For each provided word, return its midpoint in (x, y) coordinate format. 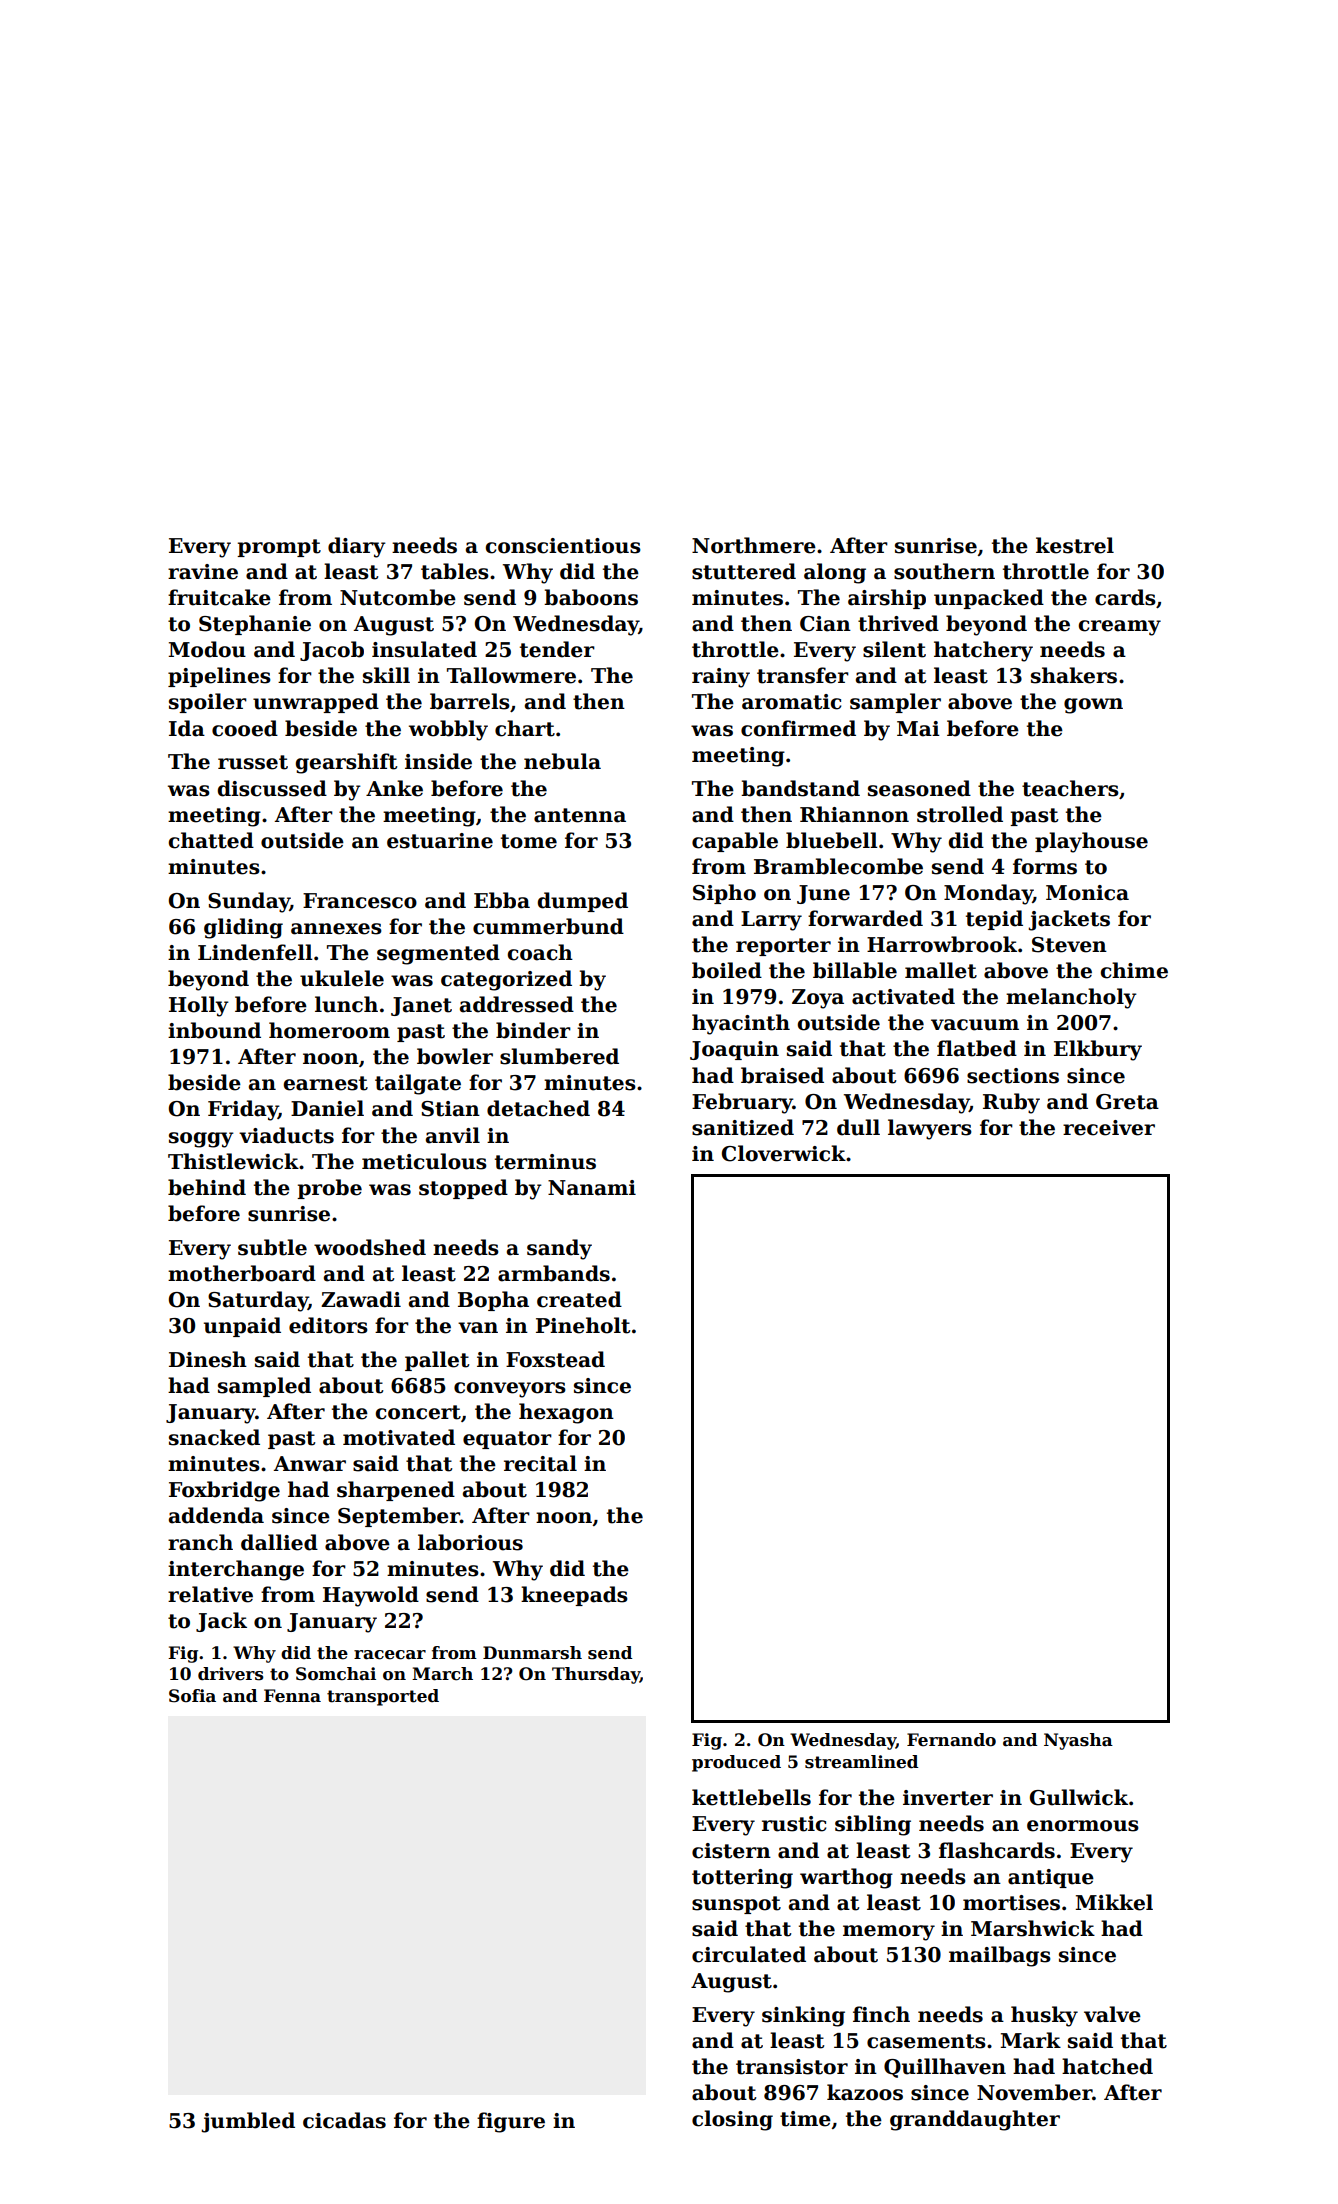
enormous (1083, 1826)
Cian (825, 624)
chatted (211, 840)
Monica (1087, 893)
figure (511, 2122)
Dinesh (208, 1359)
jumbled (248, 2122)
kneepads (574, 1596)
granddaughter (975, 2120)
